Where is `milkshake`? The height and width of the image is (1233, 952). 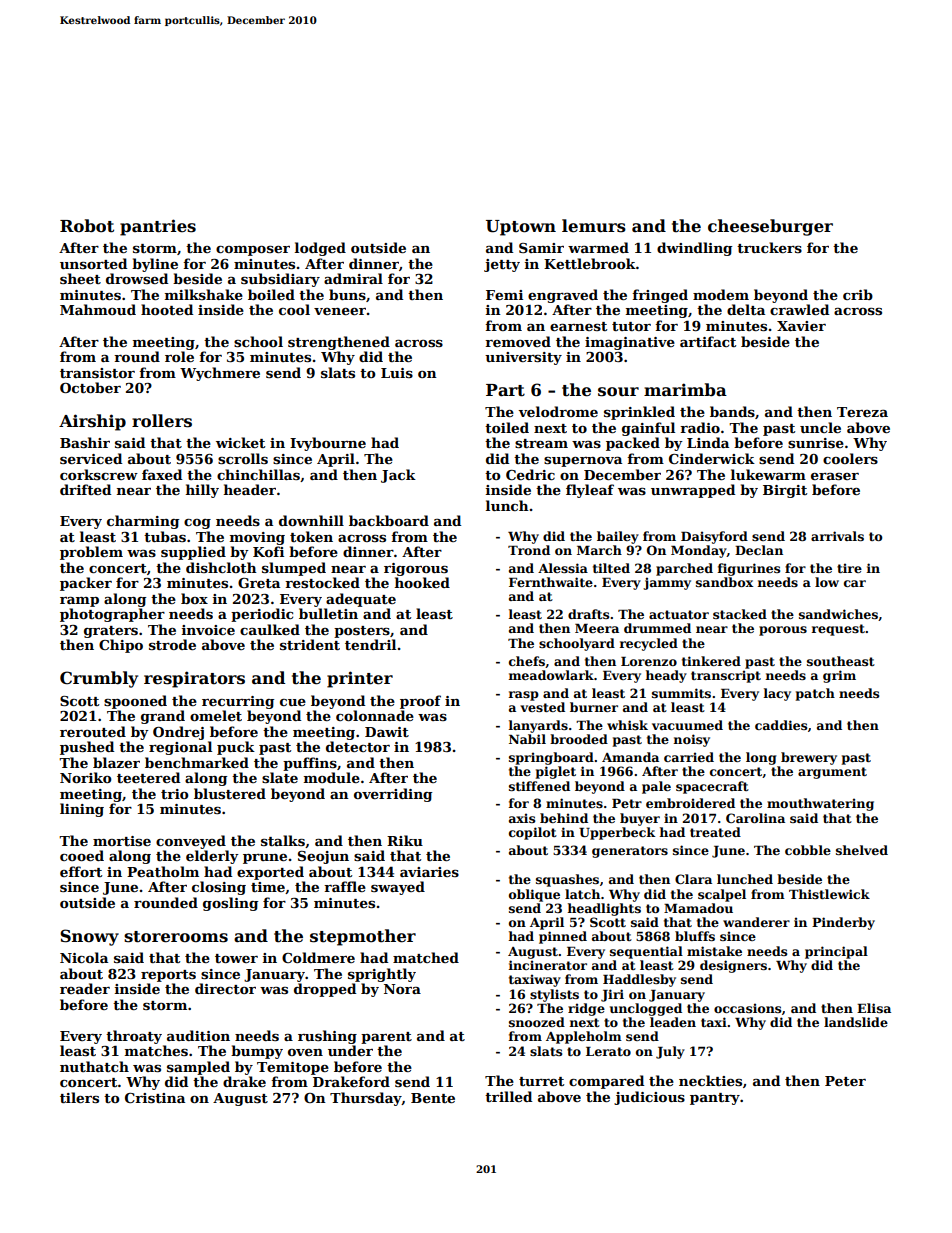
milkshake is located at coordinates (204, 294).
